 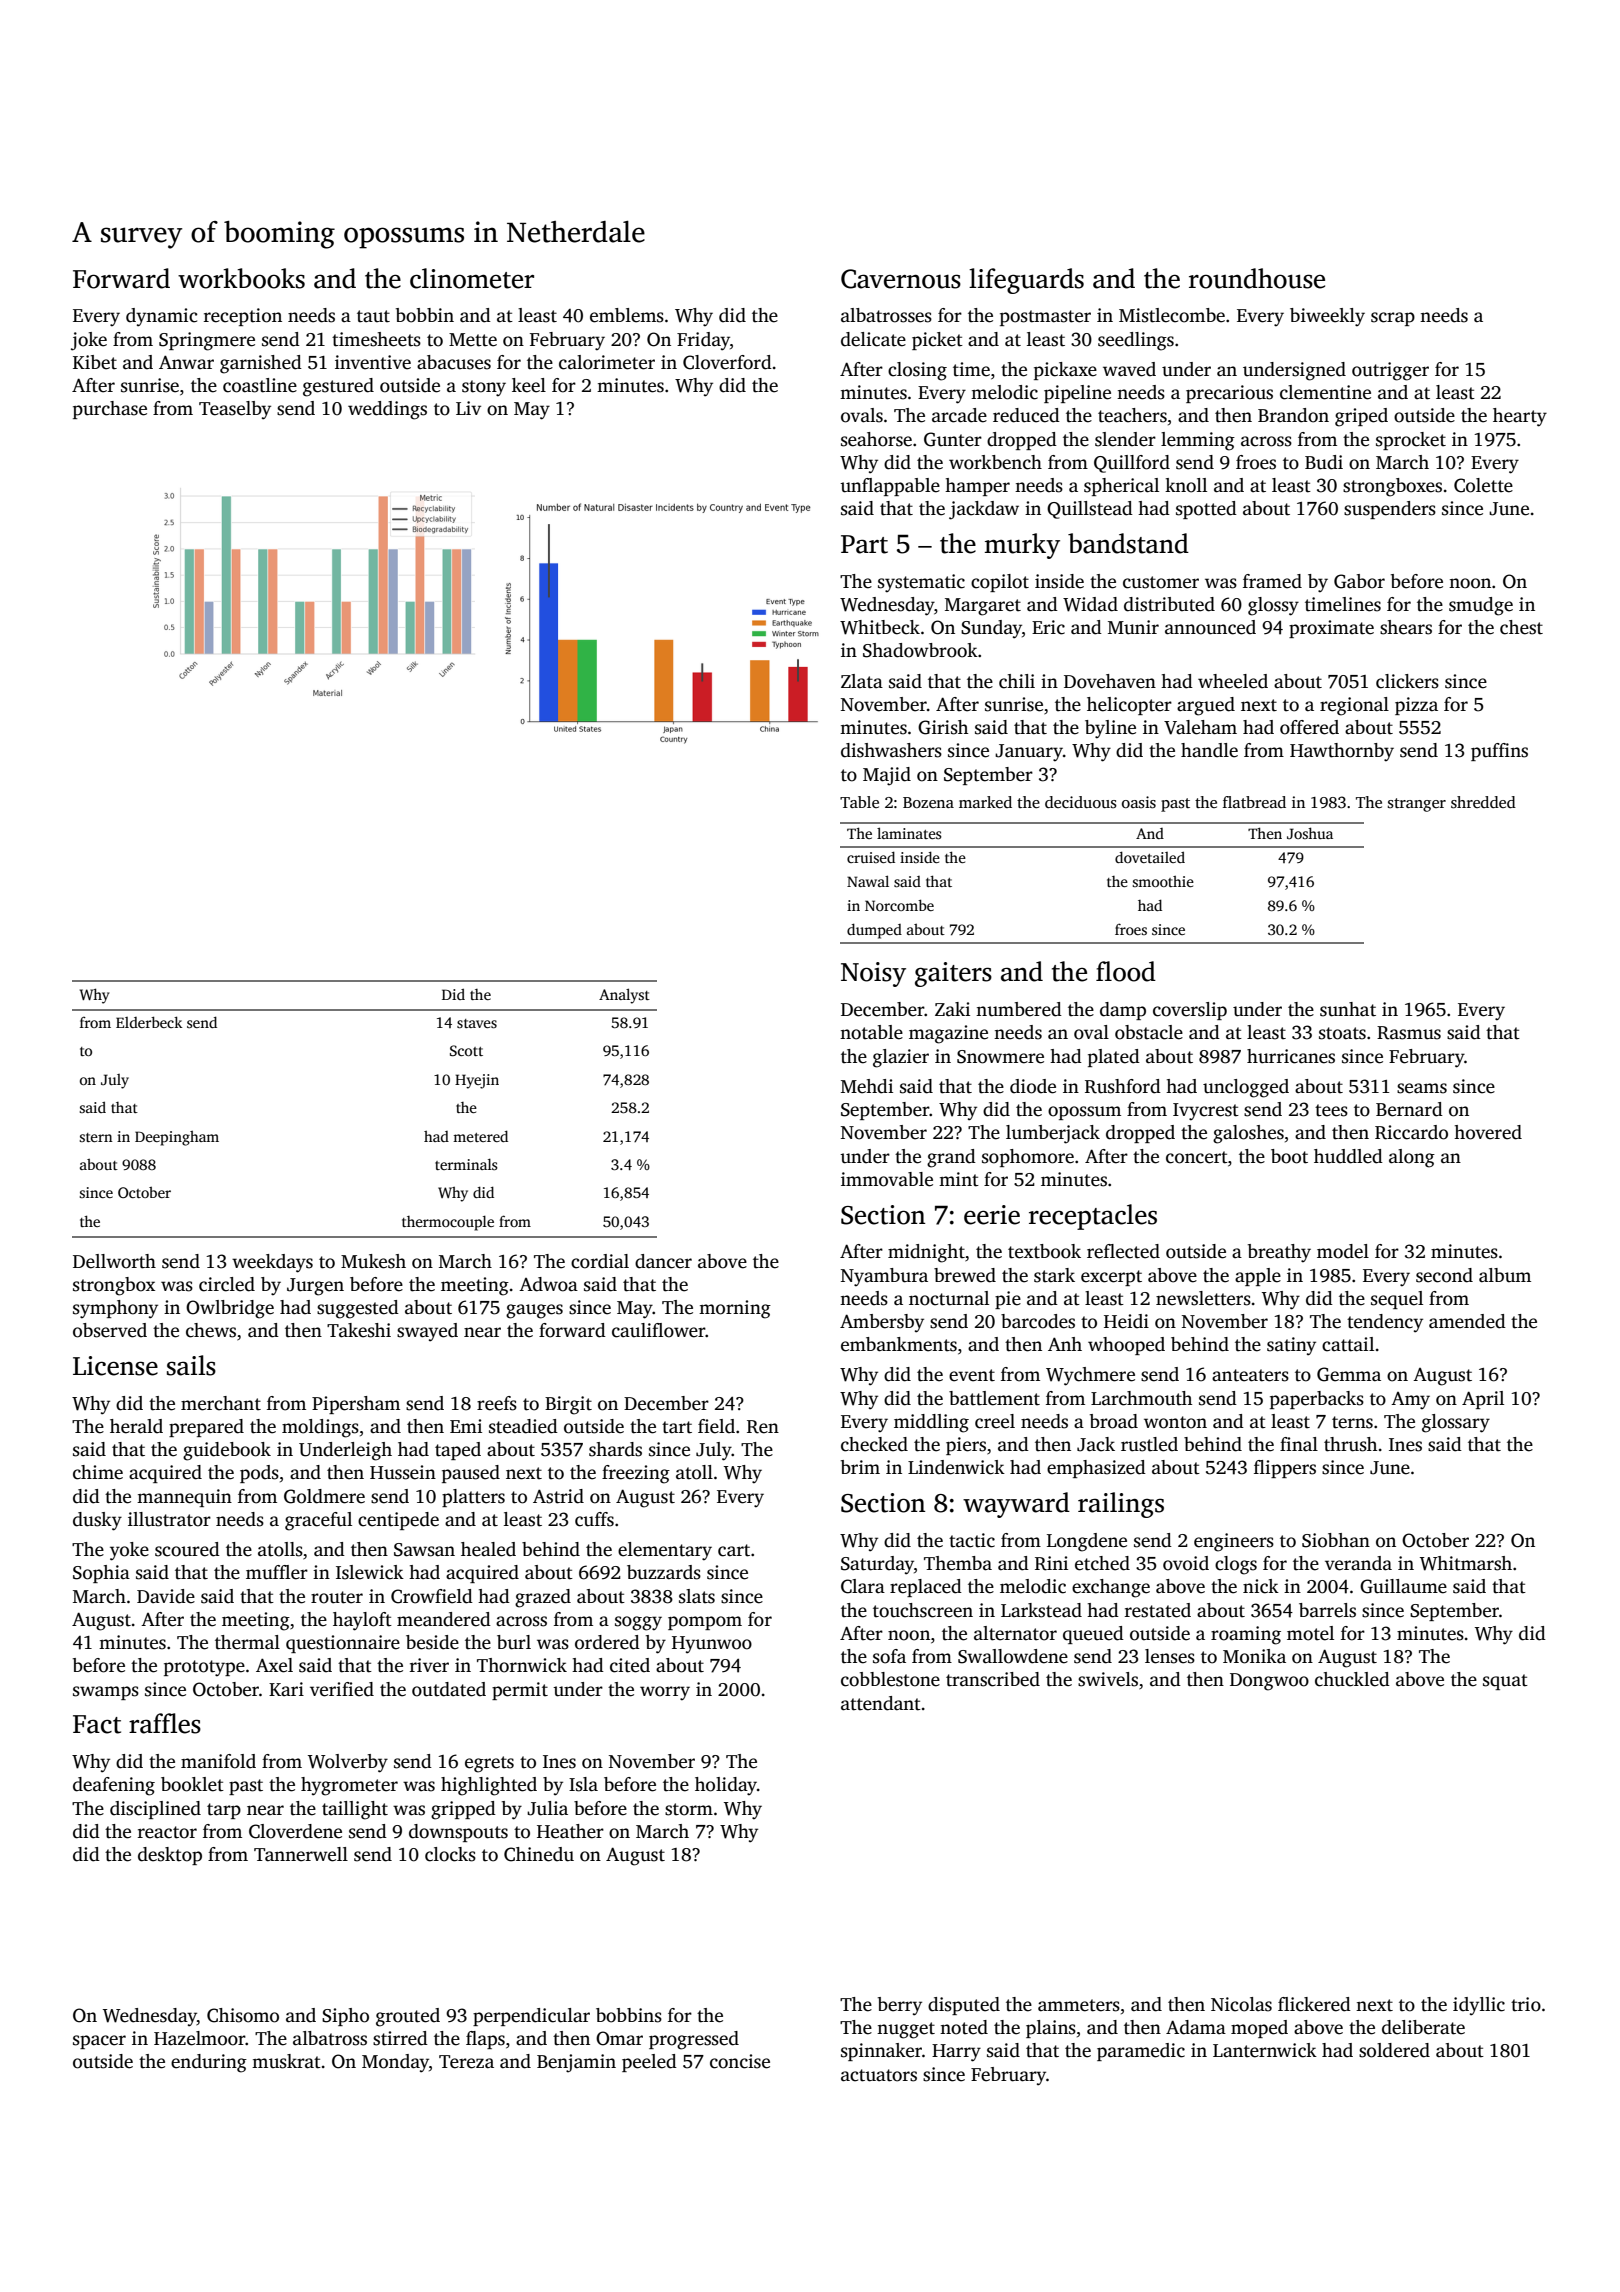 What do you see at coordinates (1350, 1444) in the screenshot?
I see `thrush` at bounding box center [1350, 1444].
